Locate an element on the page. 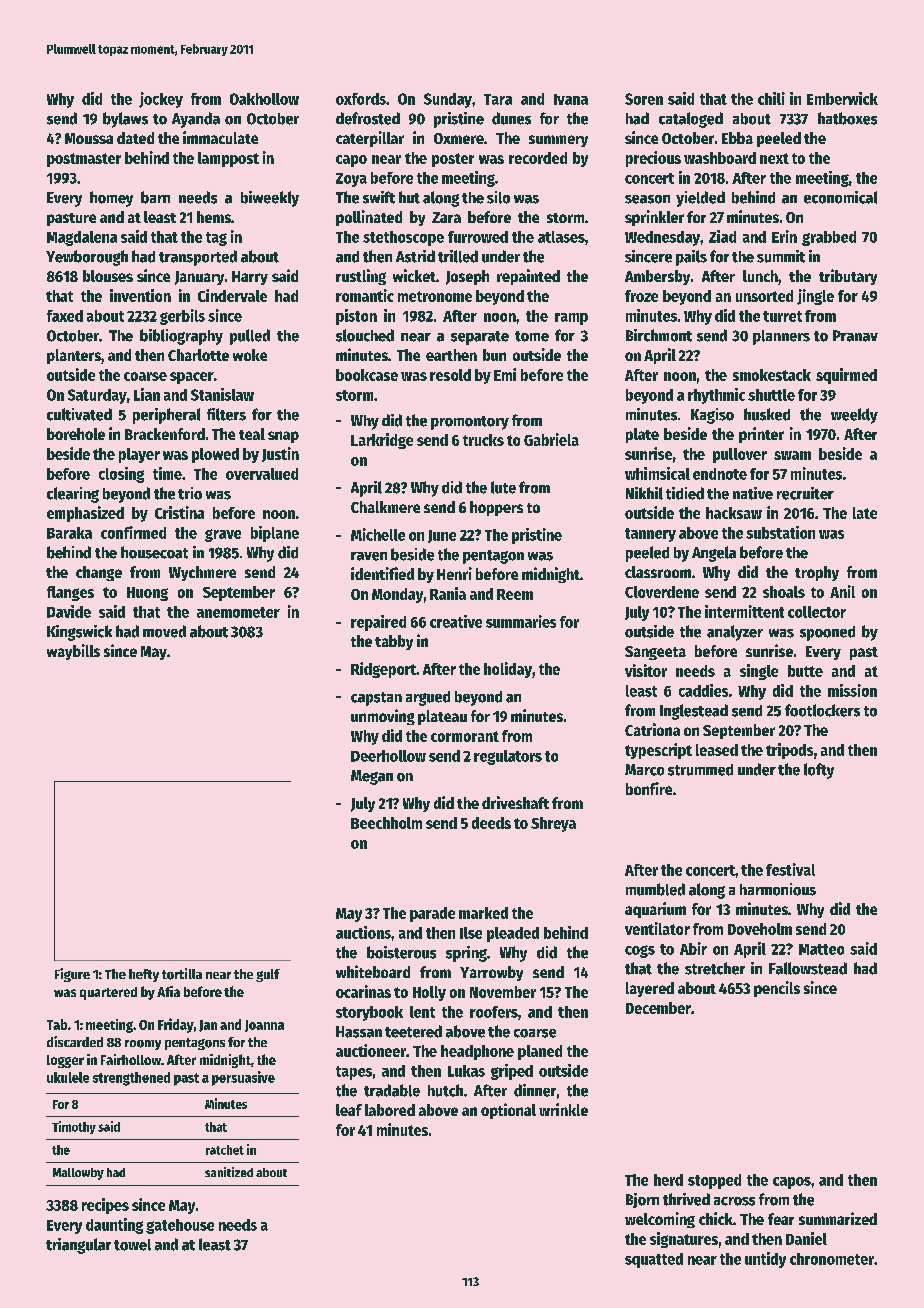 The image size is (924, 1308). recipes is located at coordinates (105, 1206).
